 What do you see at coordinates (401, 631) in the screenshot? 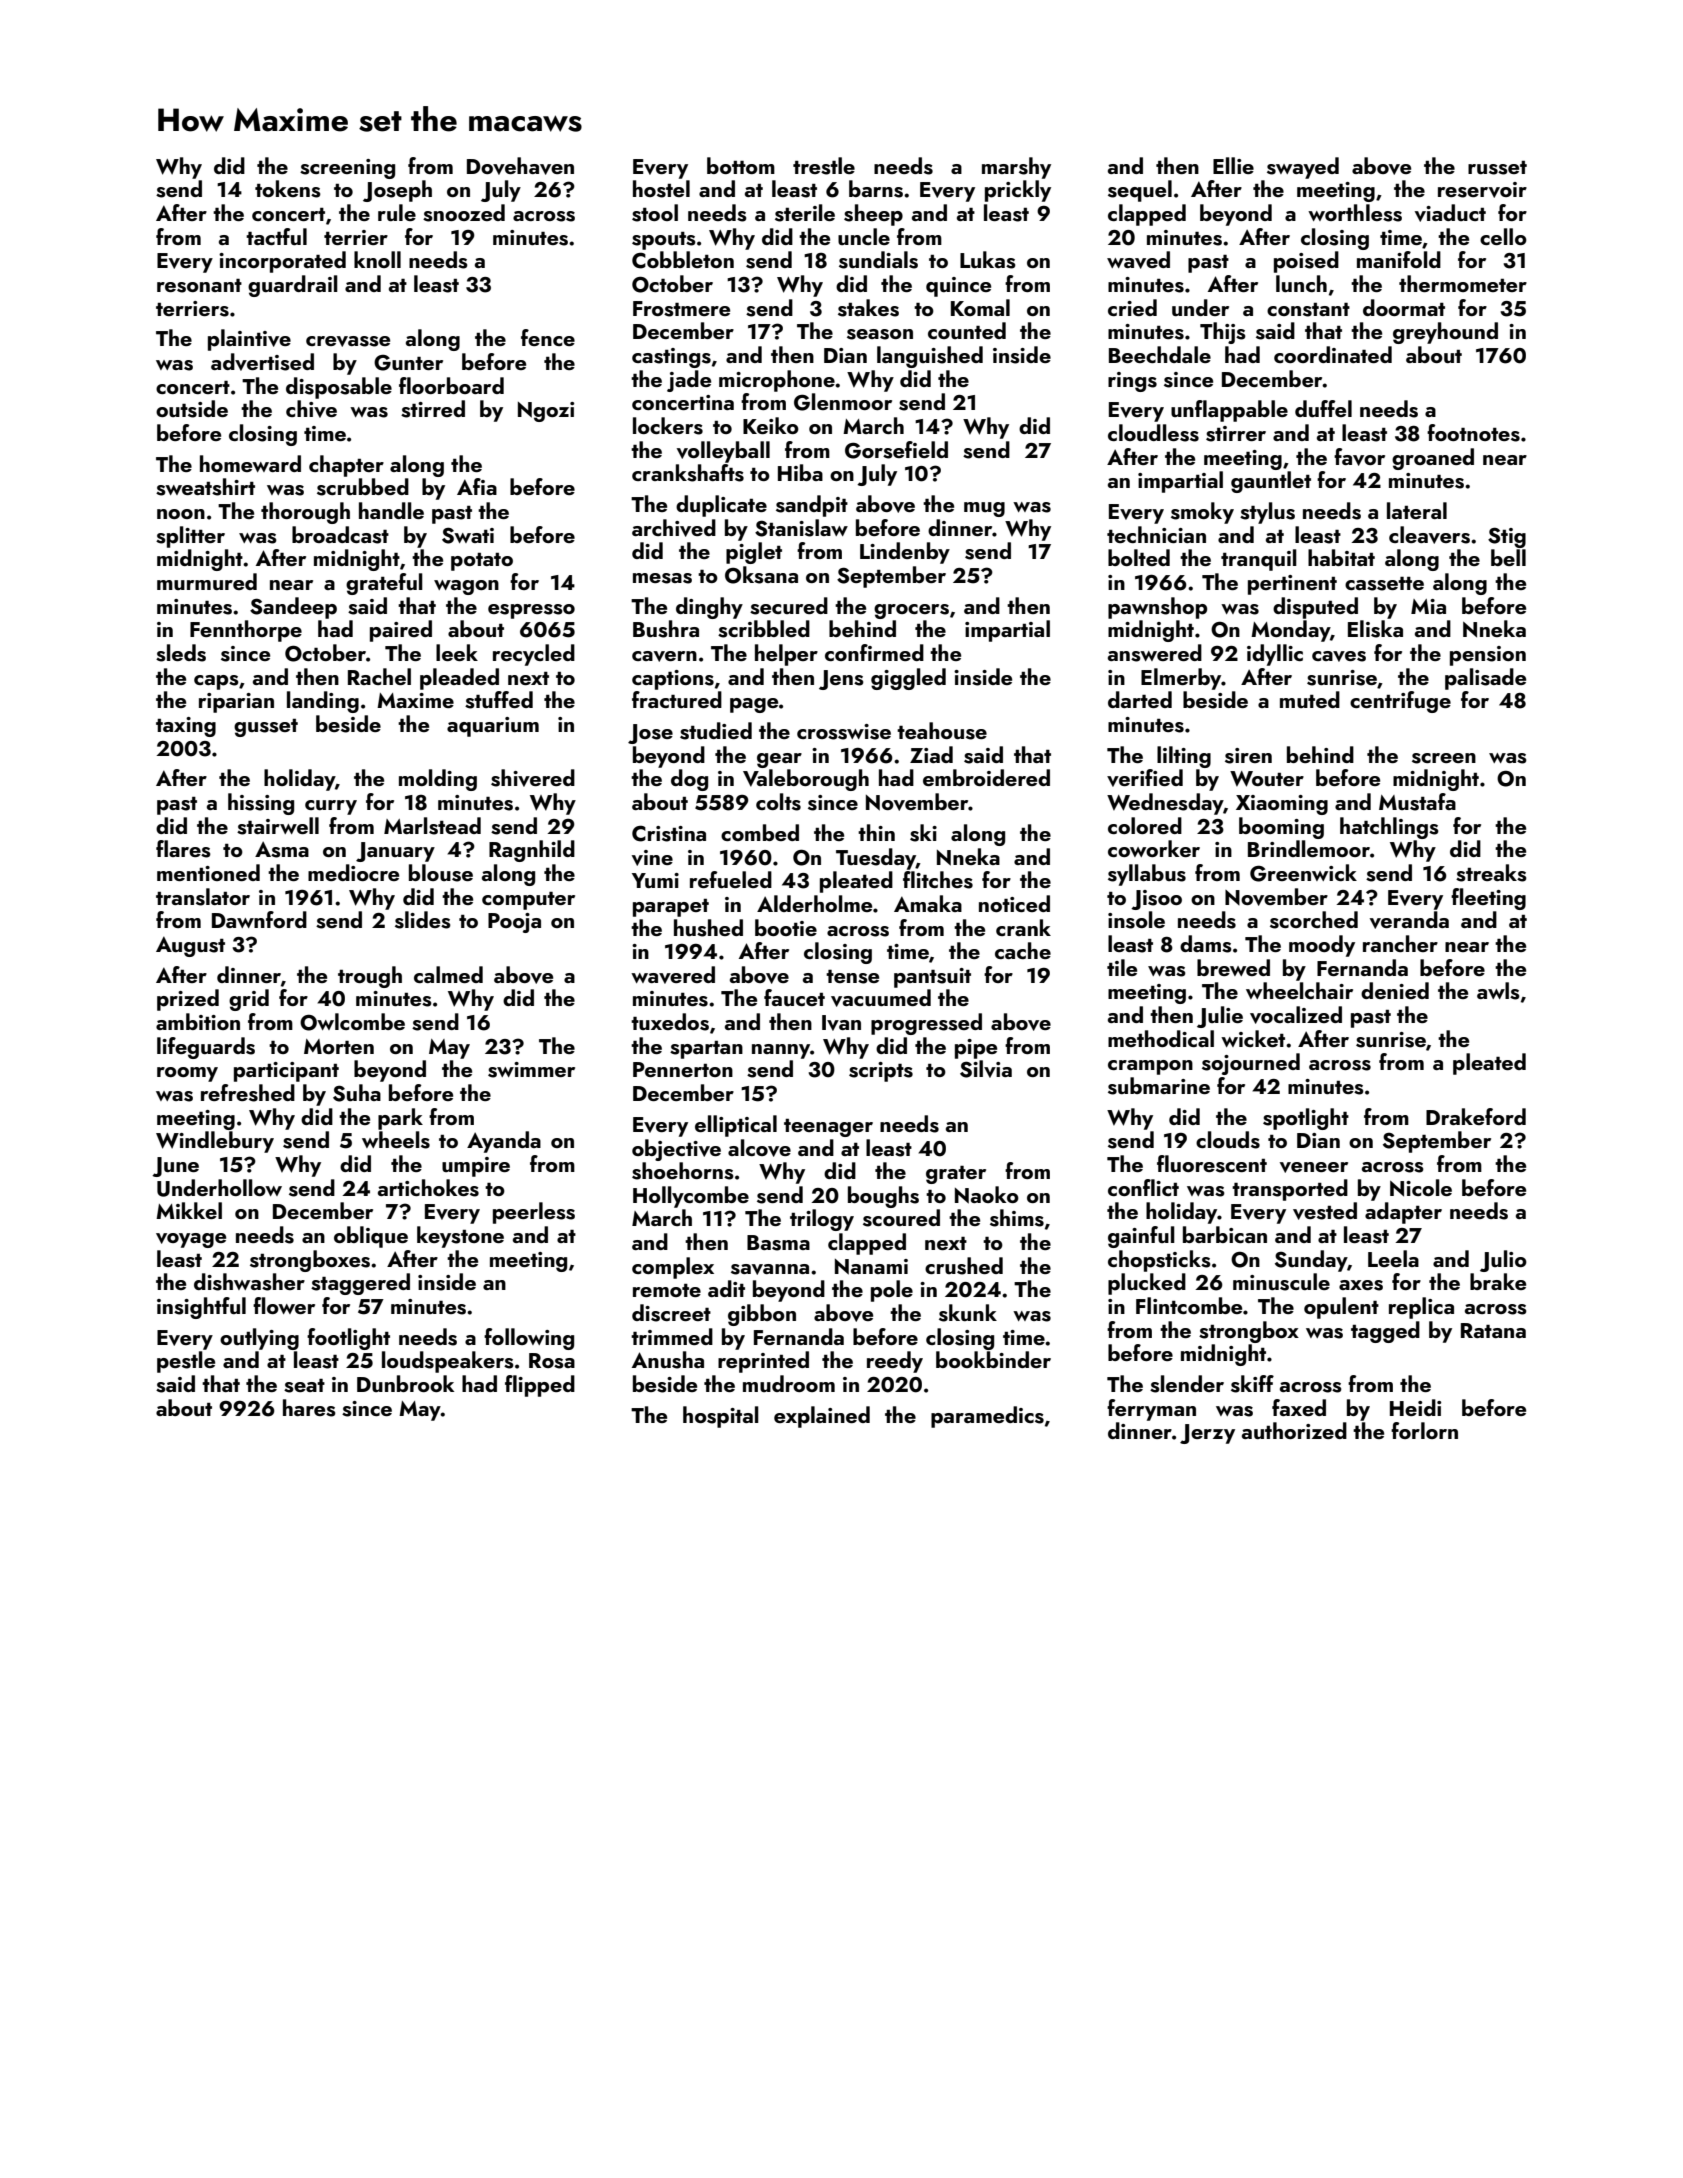
I see `paired` at bounding box center [401, 631].
